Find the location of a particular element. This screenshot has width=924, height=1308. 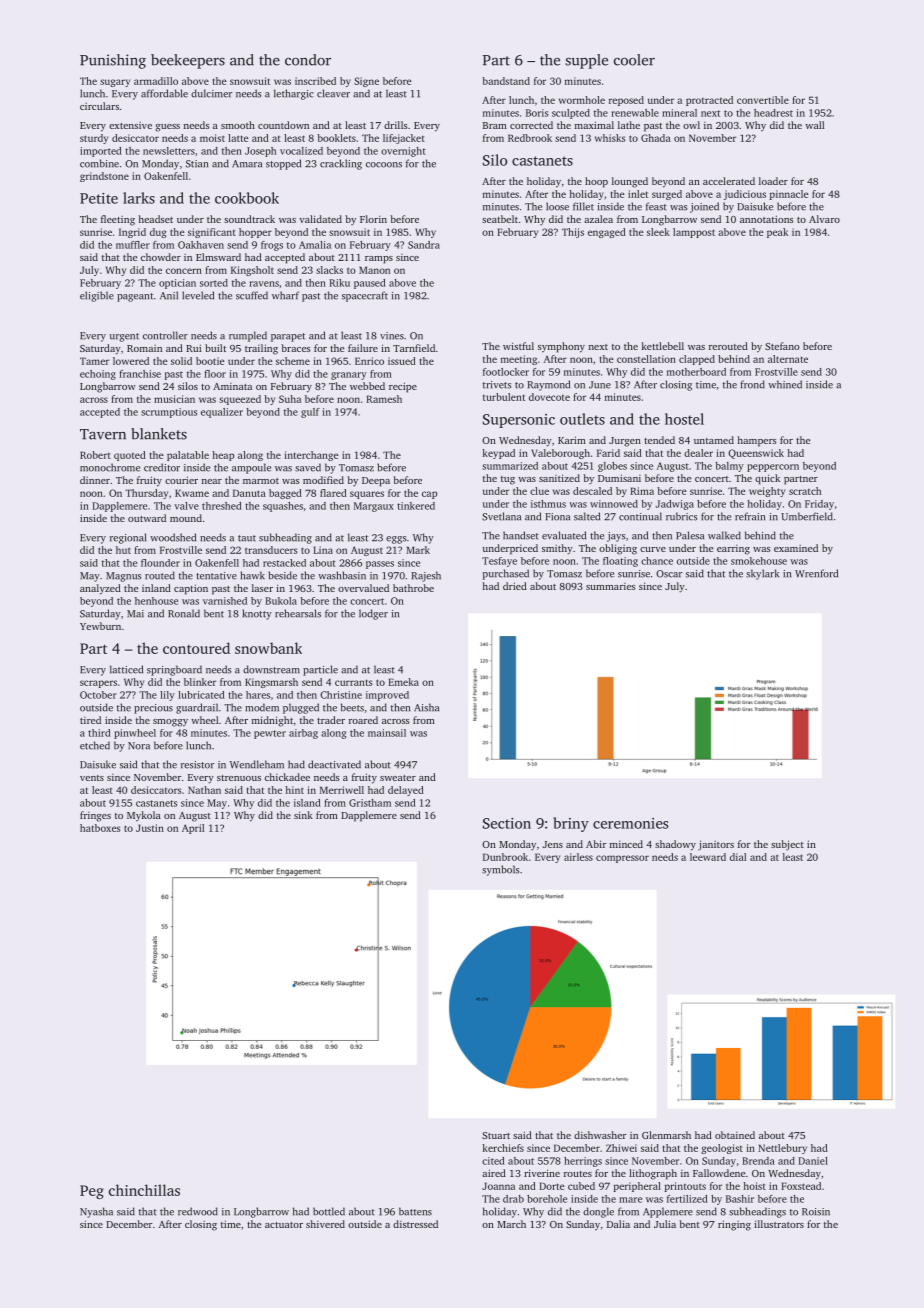

briny is located at coordinates (571, 824).
